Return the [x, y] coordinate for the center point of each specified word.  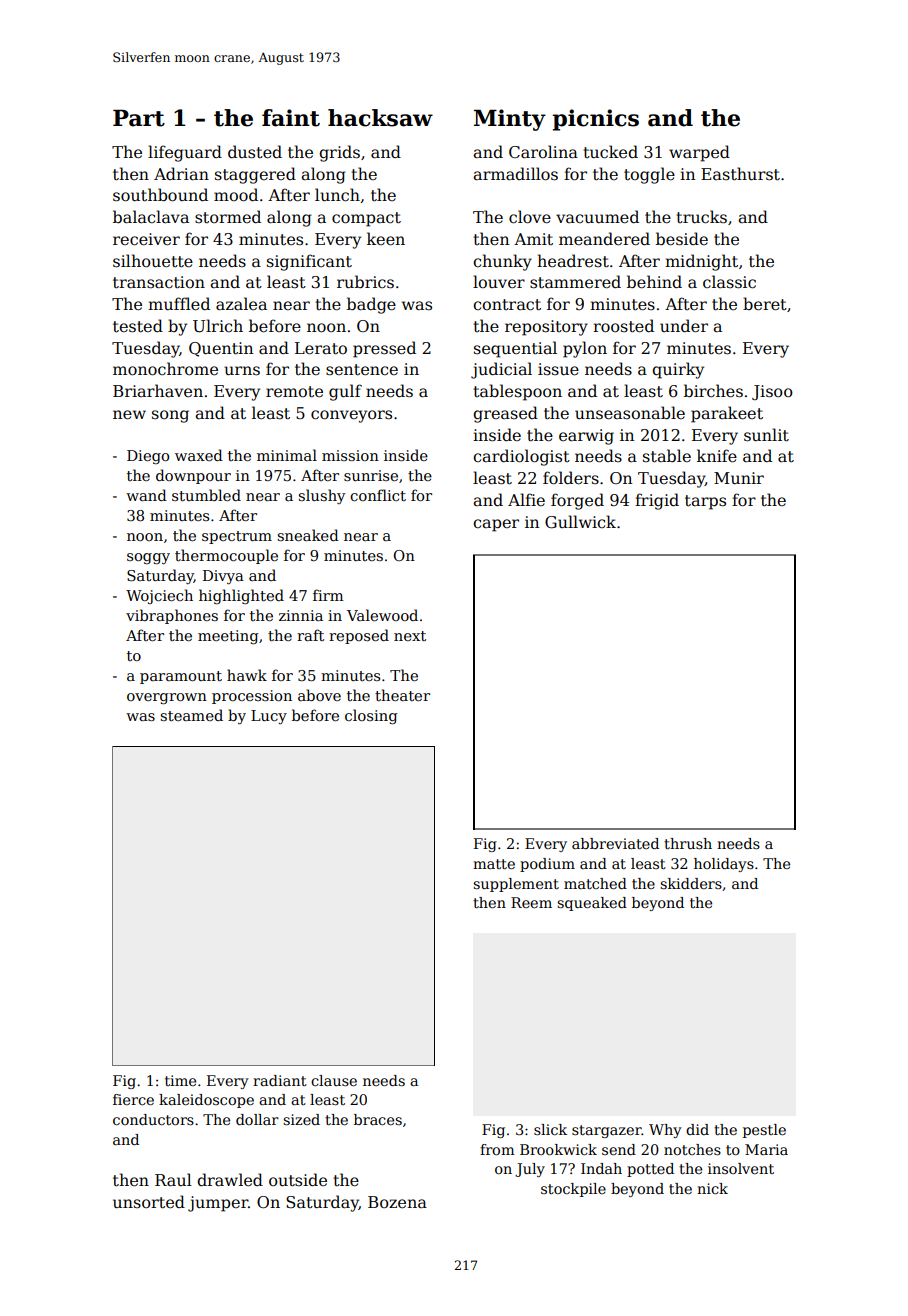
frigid [657, 501]
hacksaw [380, 118]
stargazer [607, 1131]
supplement [516, 885]
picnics [595, 120]
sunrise [371, 475]
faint [291, 118]
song [170, 416]
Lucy [269, 717]
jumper [218, 1204]
